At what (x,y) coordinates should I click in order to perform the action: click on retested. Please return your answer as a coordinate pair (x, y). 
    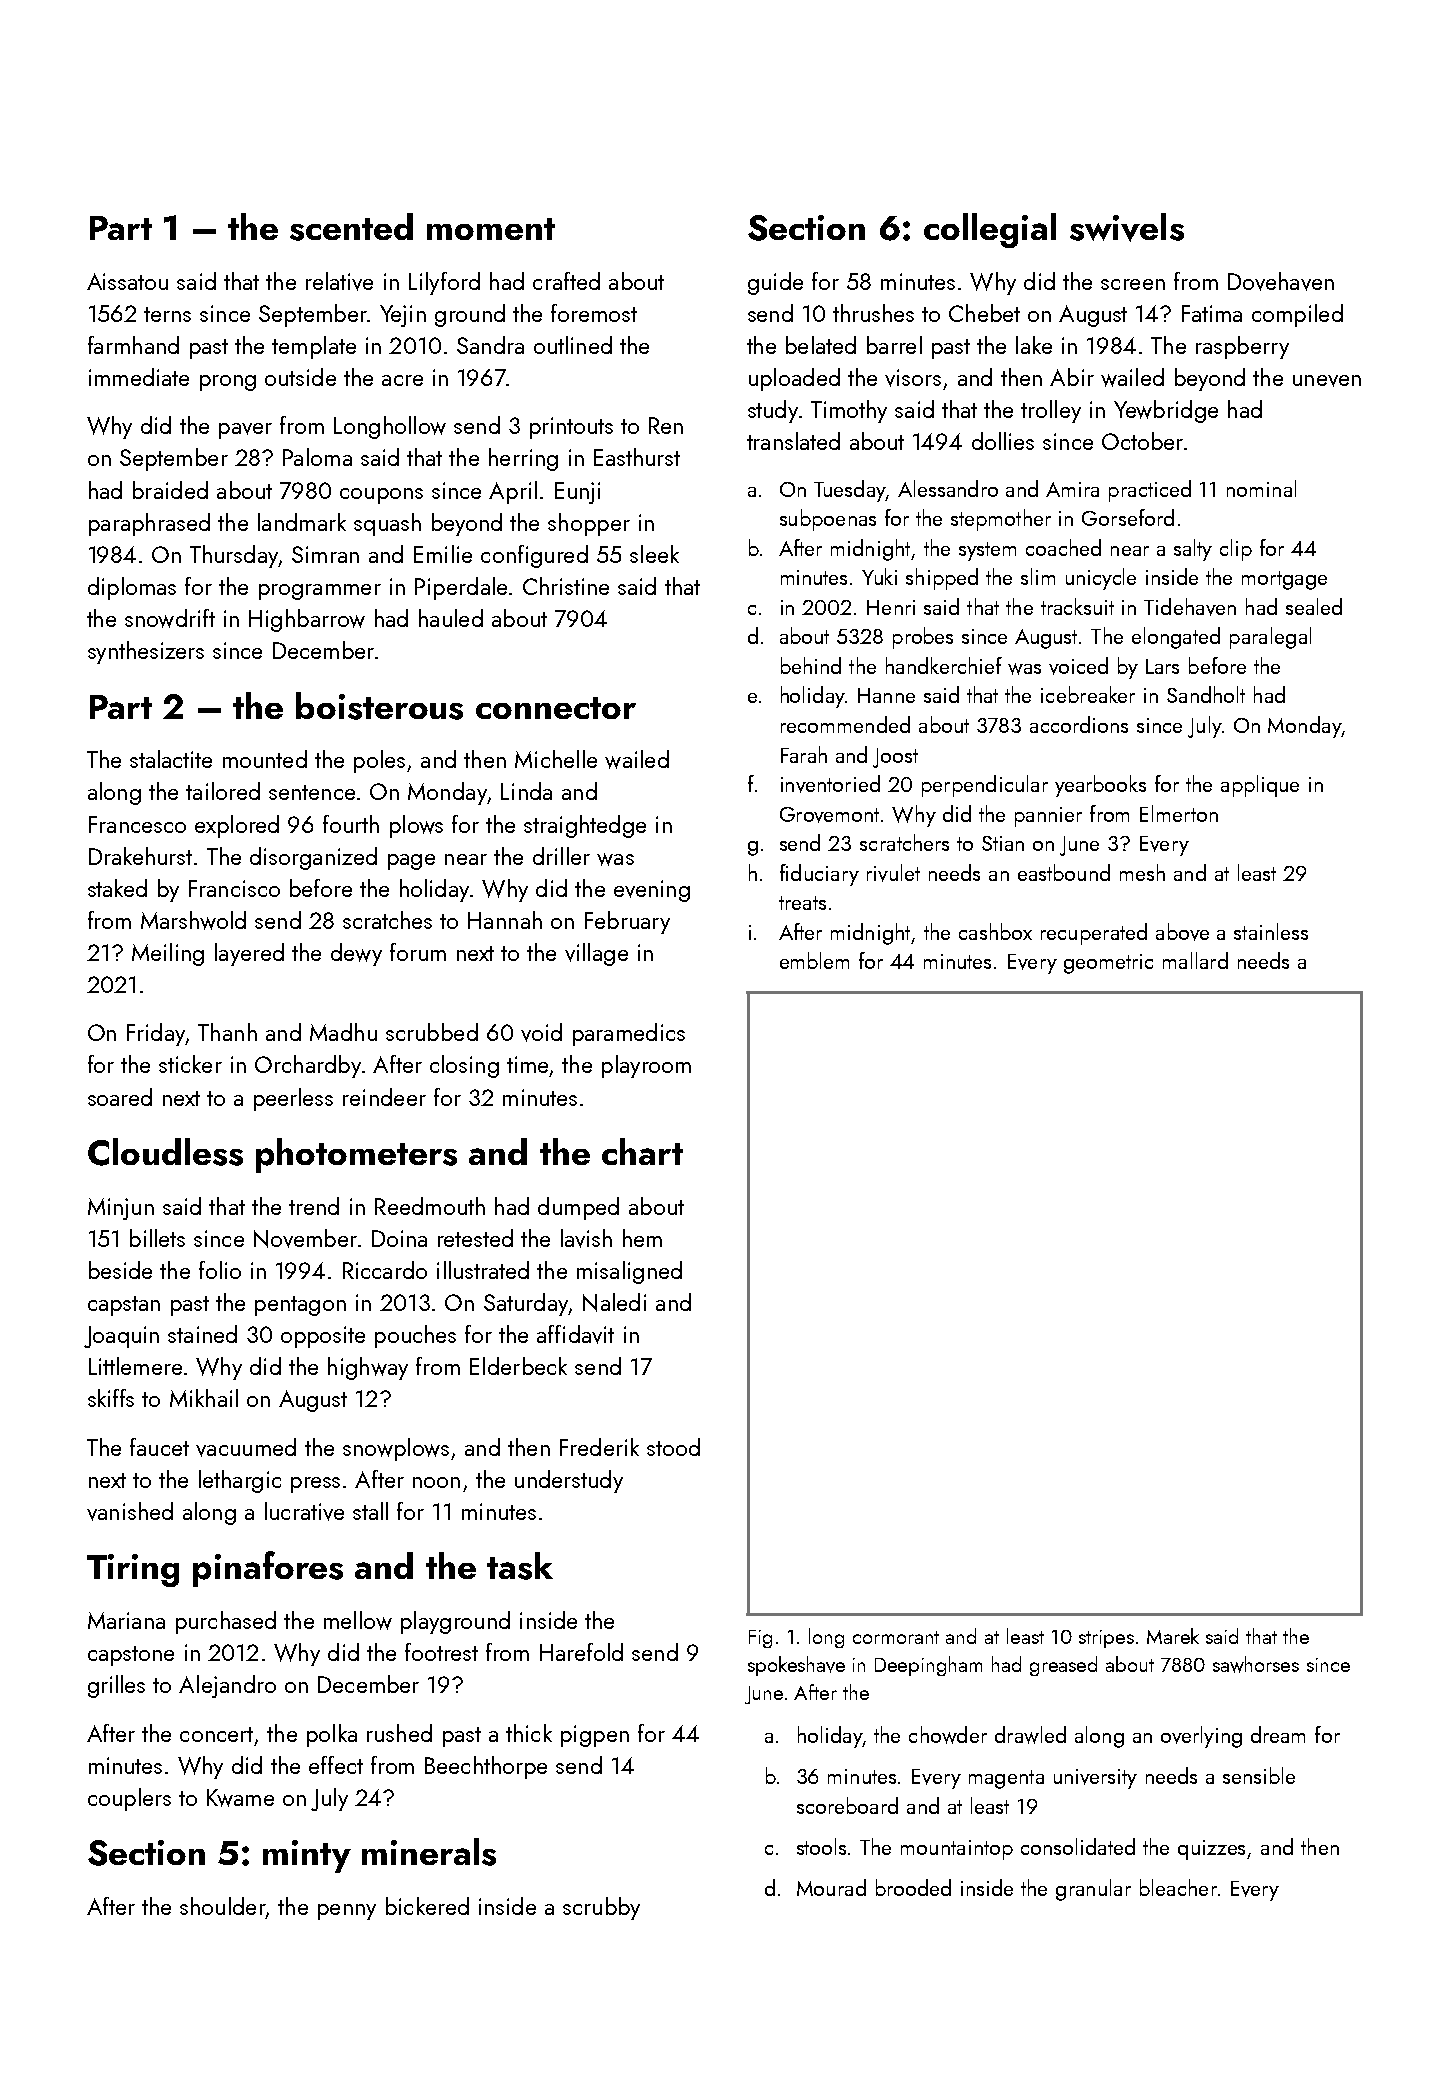
    Looking at the image, I should click on (475, 1238).
